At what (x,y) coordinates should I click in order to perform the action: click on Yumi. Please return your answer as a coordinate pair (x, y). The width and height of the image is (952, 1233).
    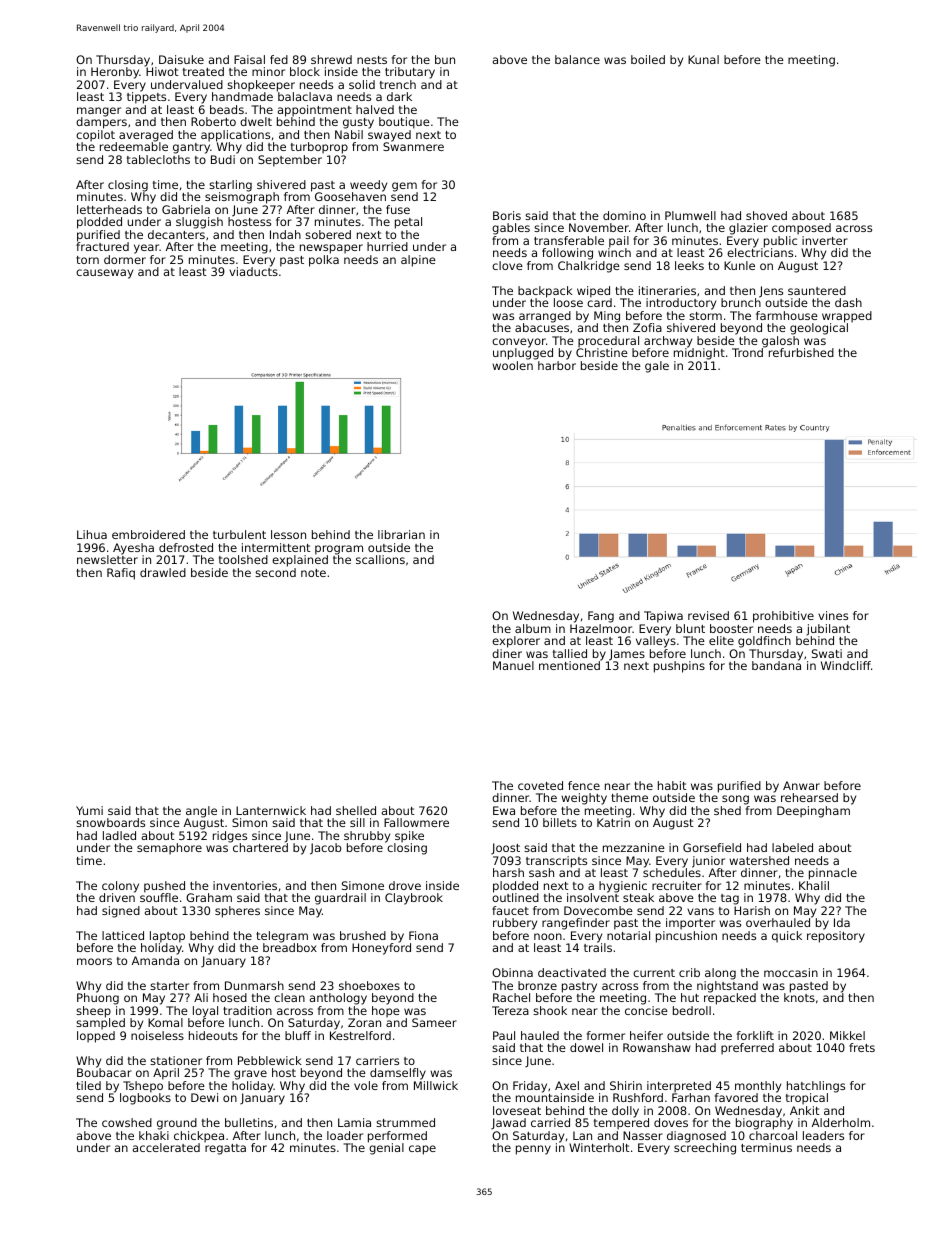
    Looking at the image, I should click on (89, 810).
